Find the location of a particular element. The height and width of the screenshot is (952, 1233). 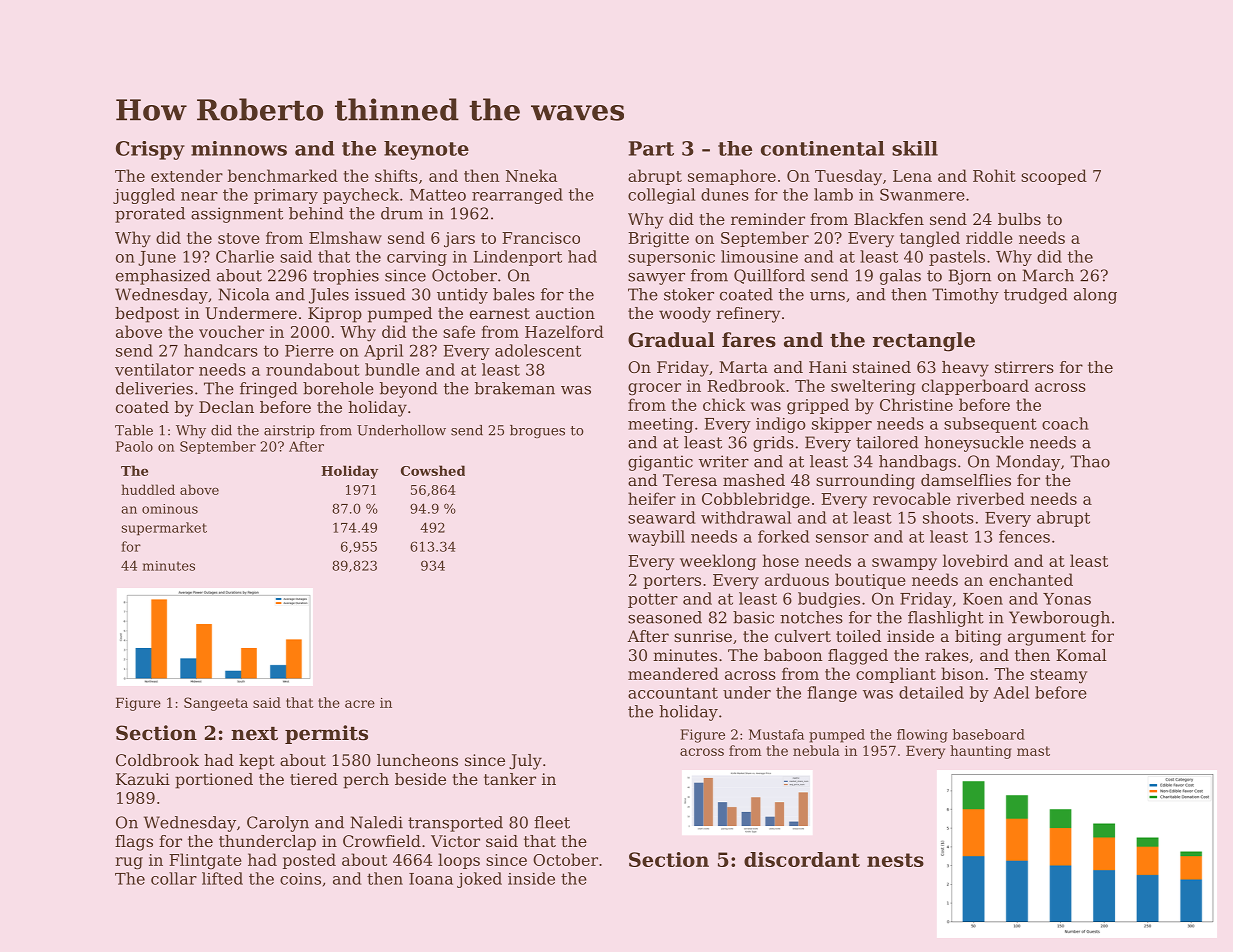

tanker is located at coordinates (510, 779).
